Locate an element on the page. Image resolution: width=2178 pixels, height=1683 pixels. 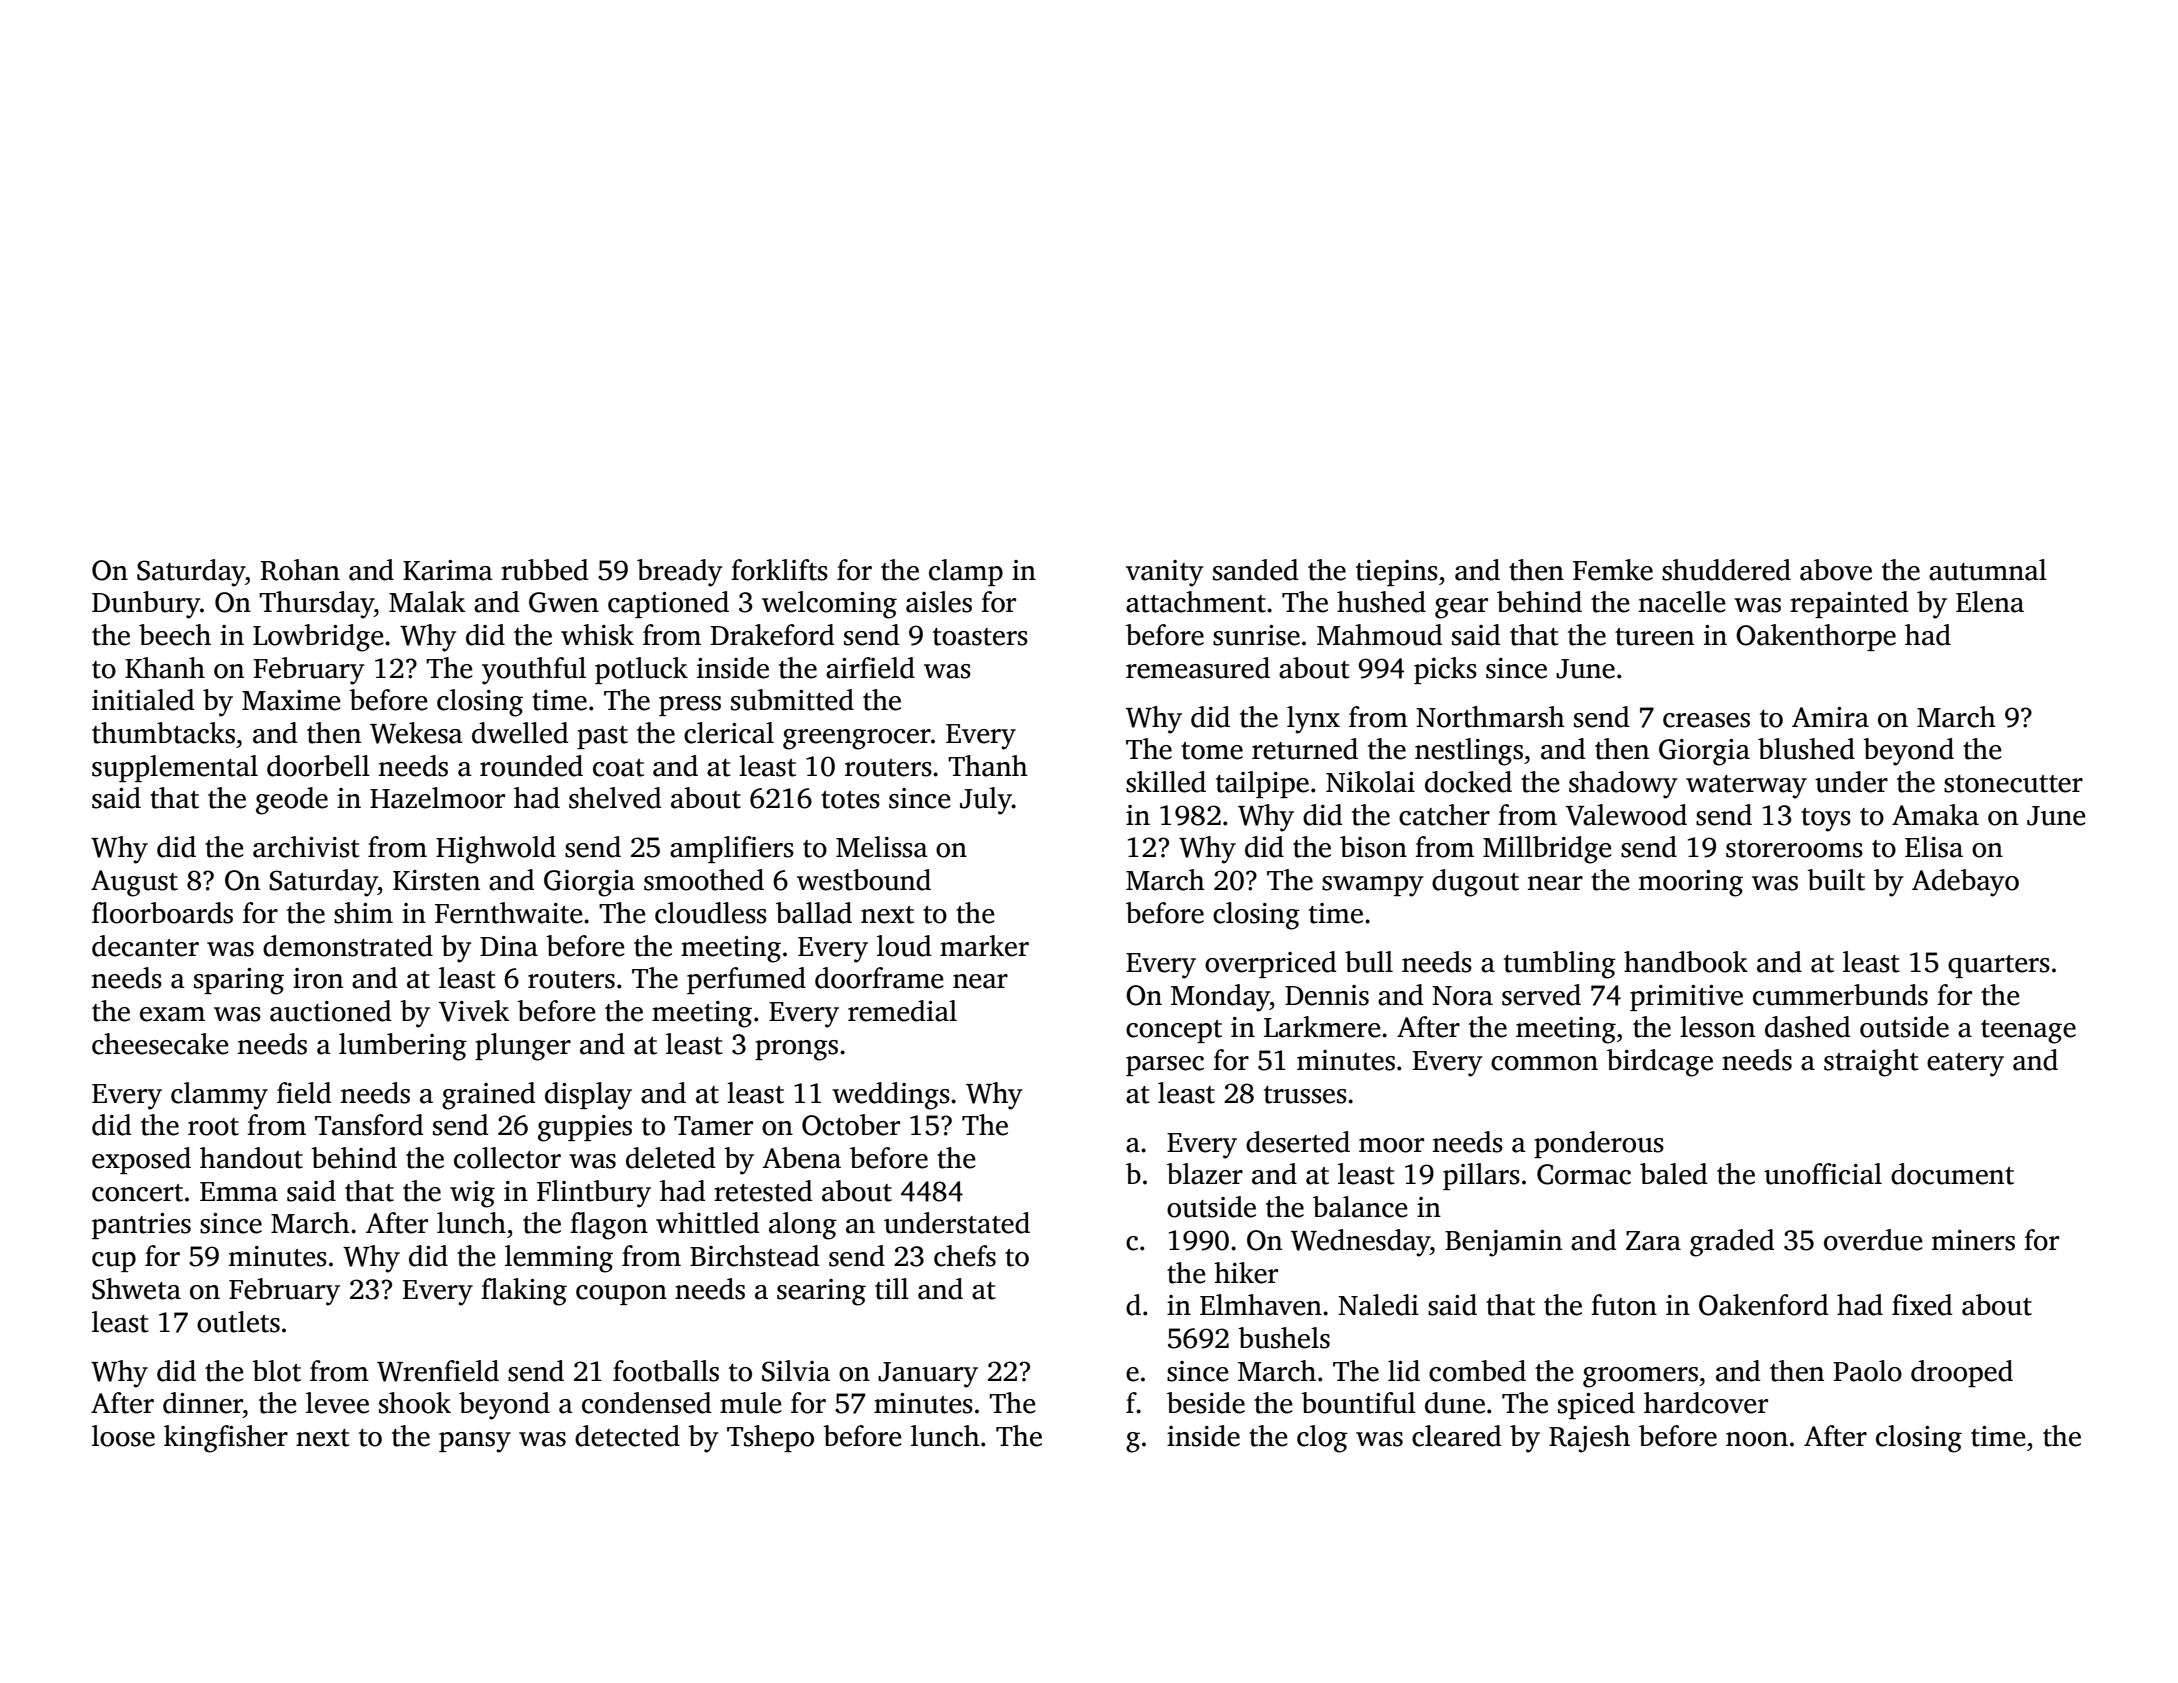
kingfisher is located at coordinates (226, 1439).
